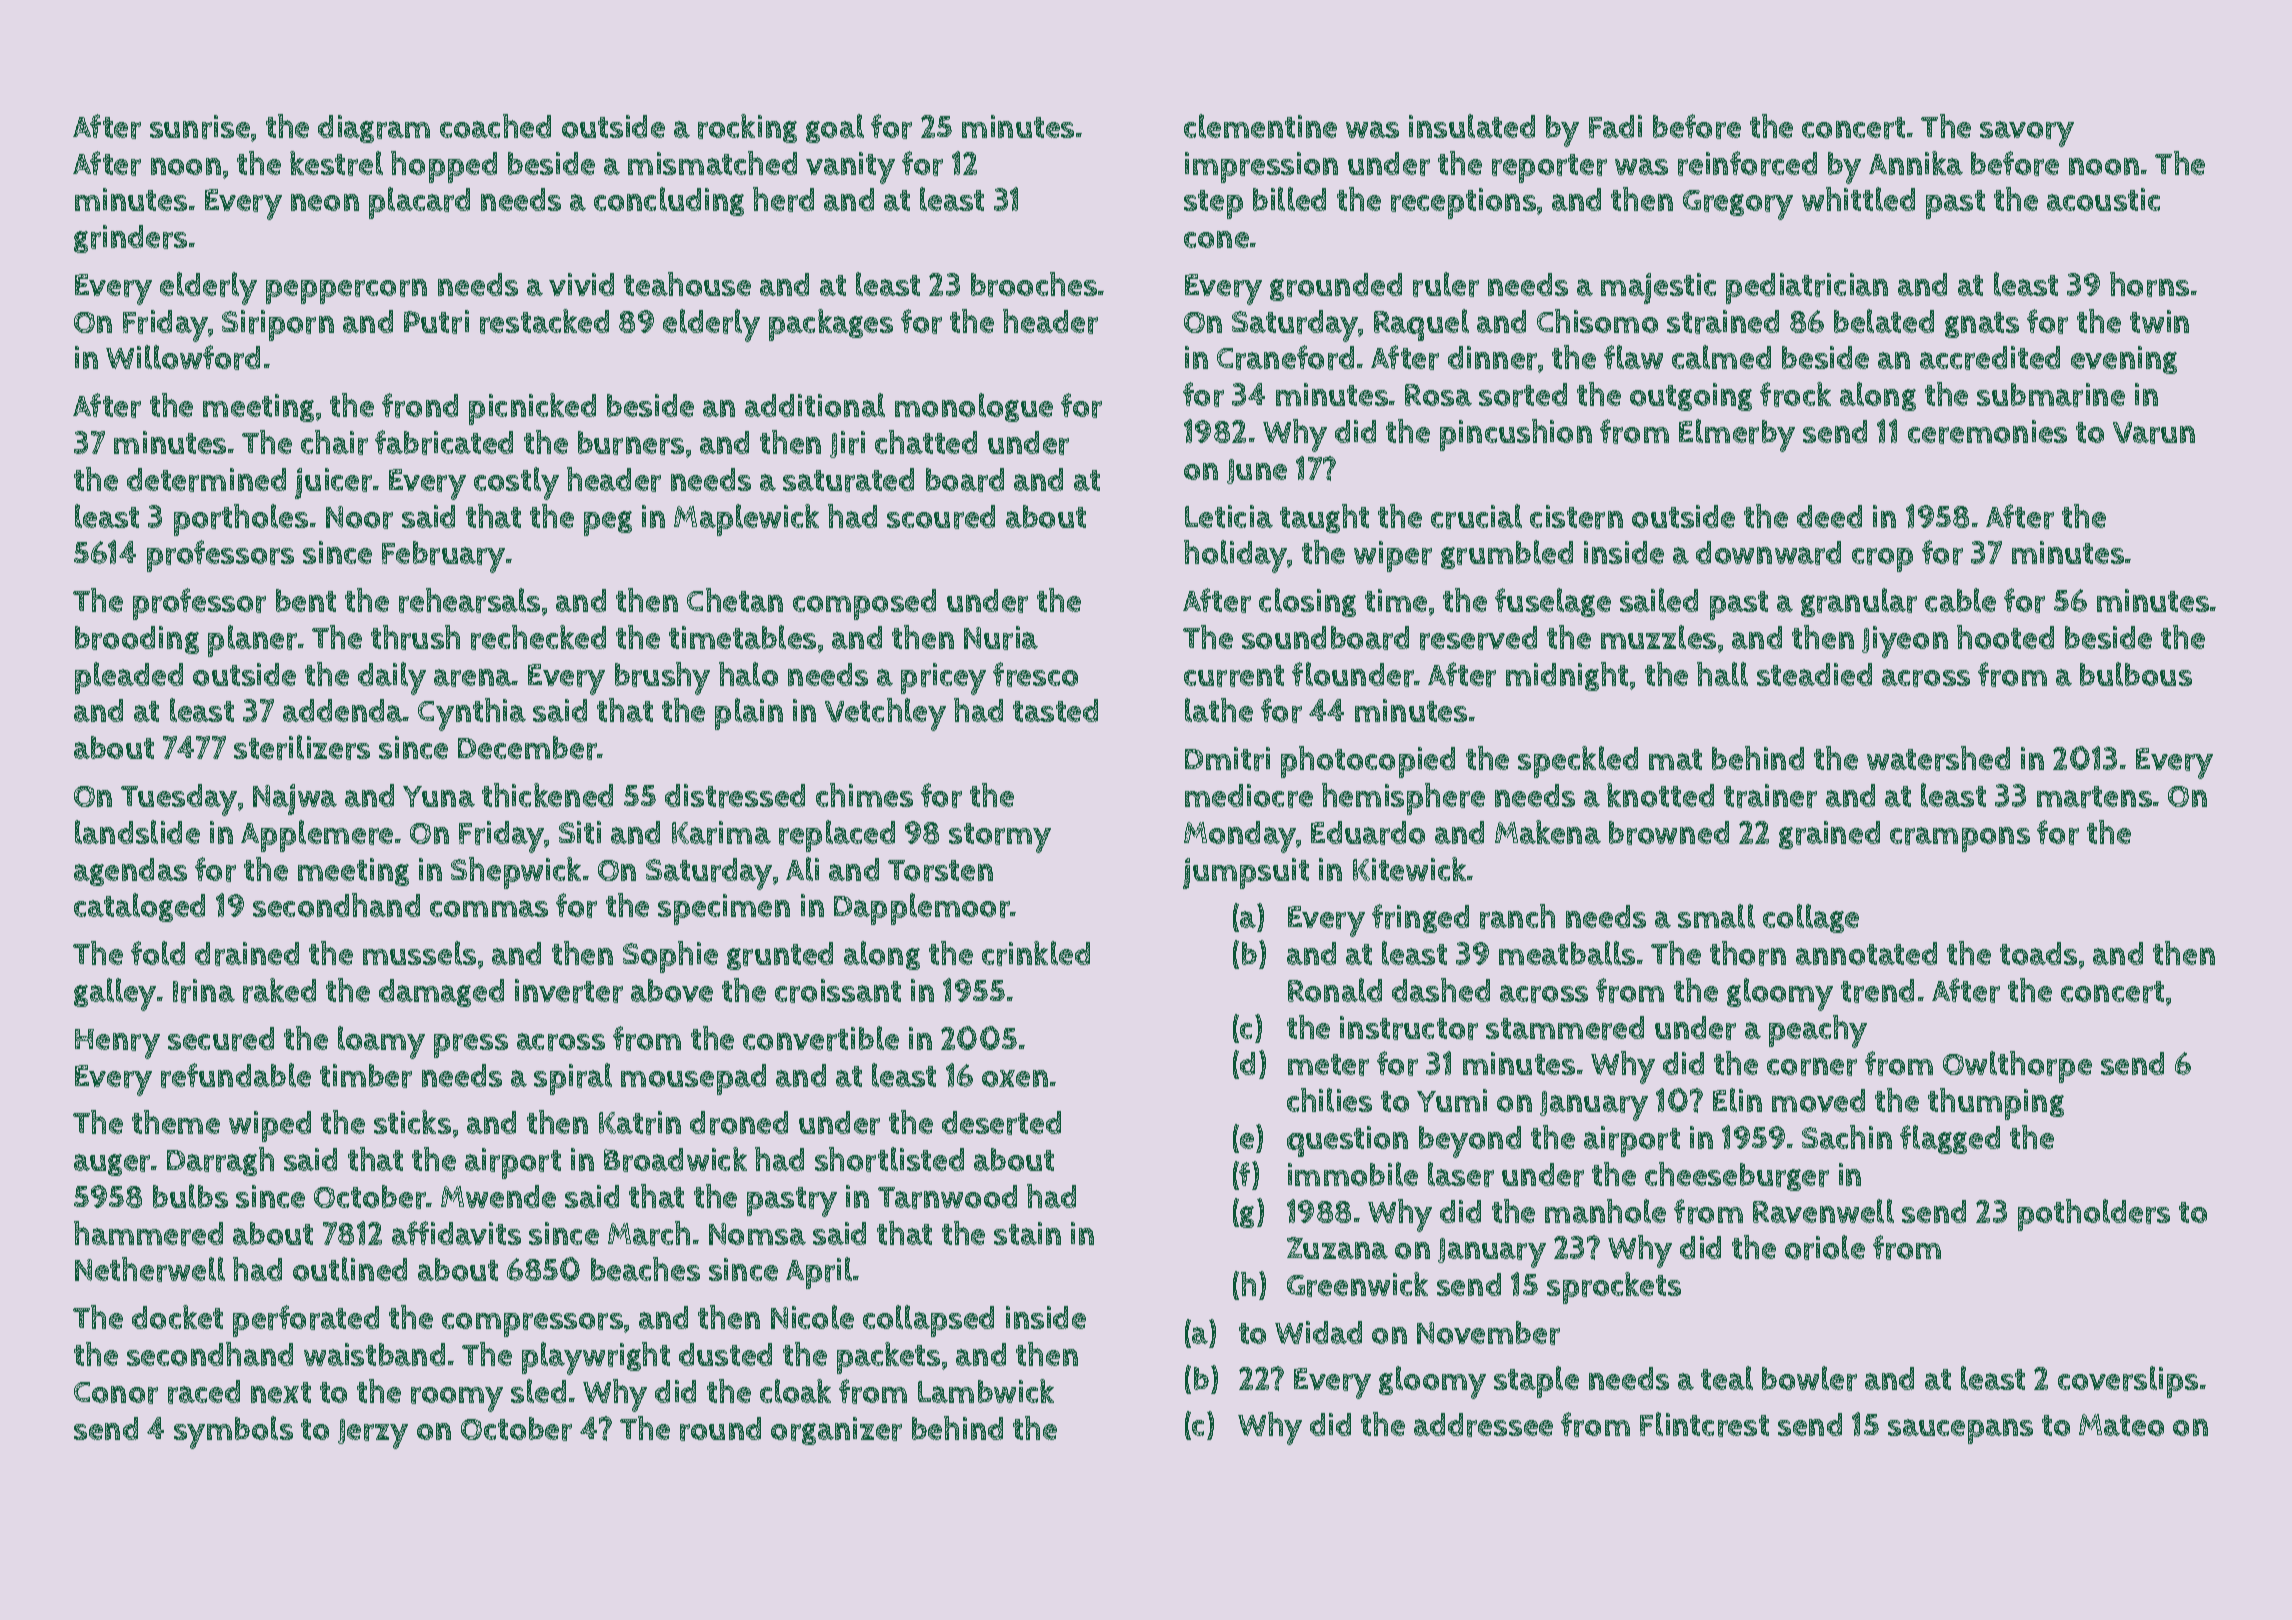 This screenshot has height=1620, width=2292. What do you see at coordinates (1747, 163) in the screenshot?
I see `reinforced` at bounding box center [1747, 163].
